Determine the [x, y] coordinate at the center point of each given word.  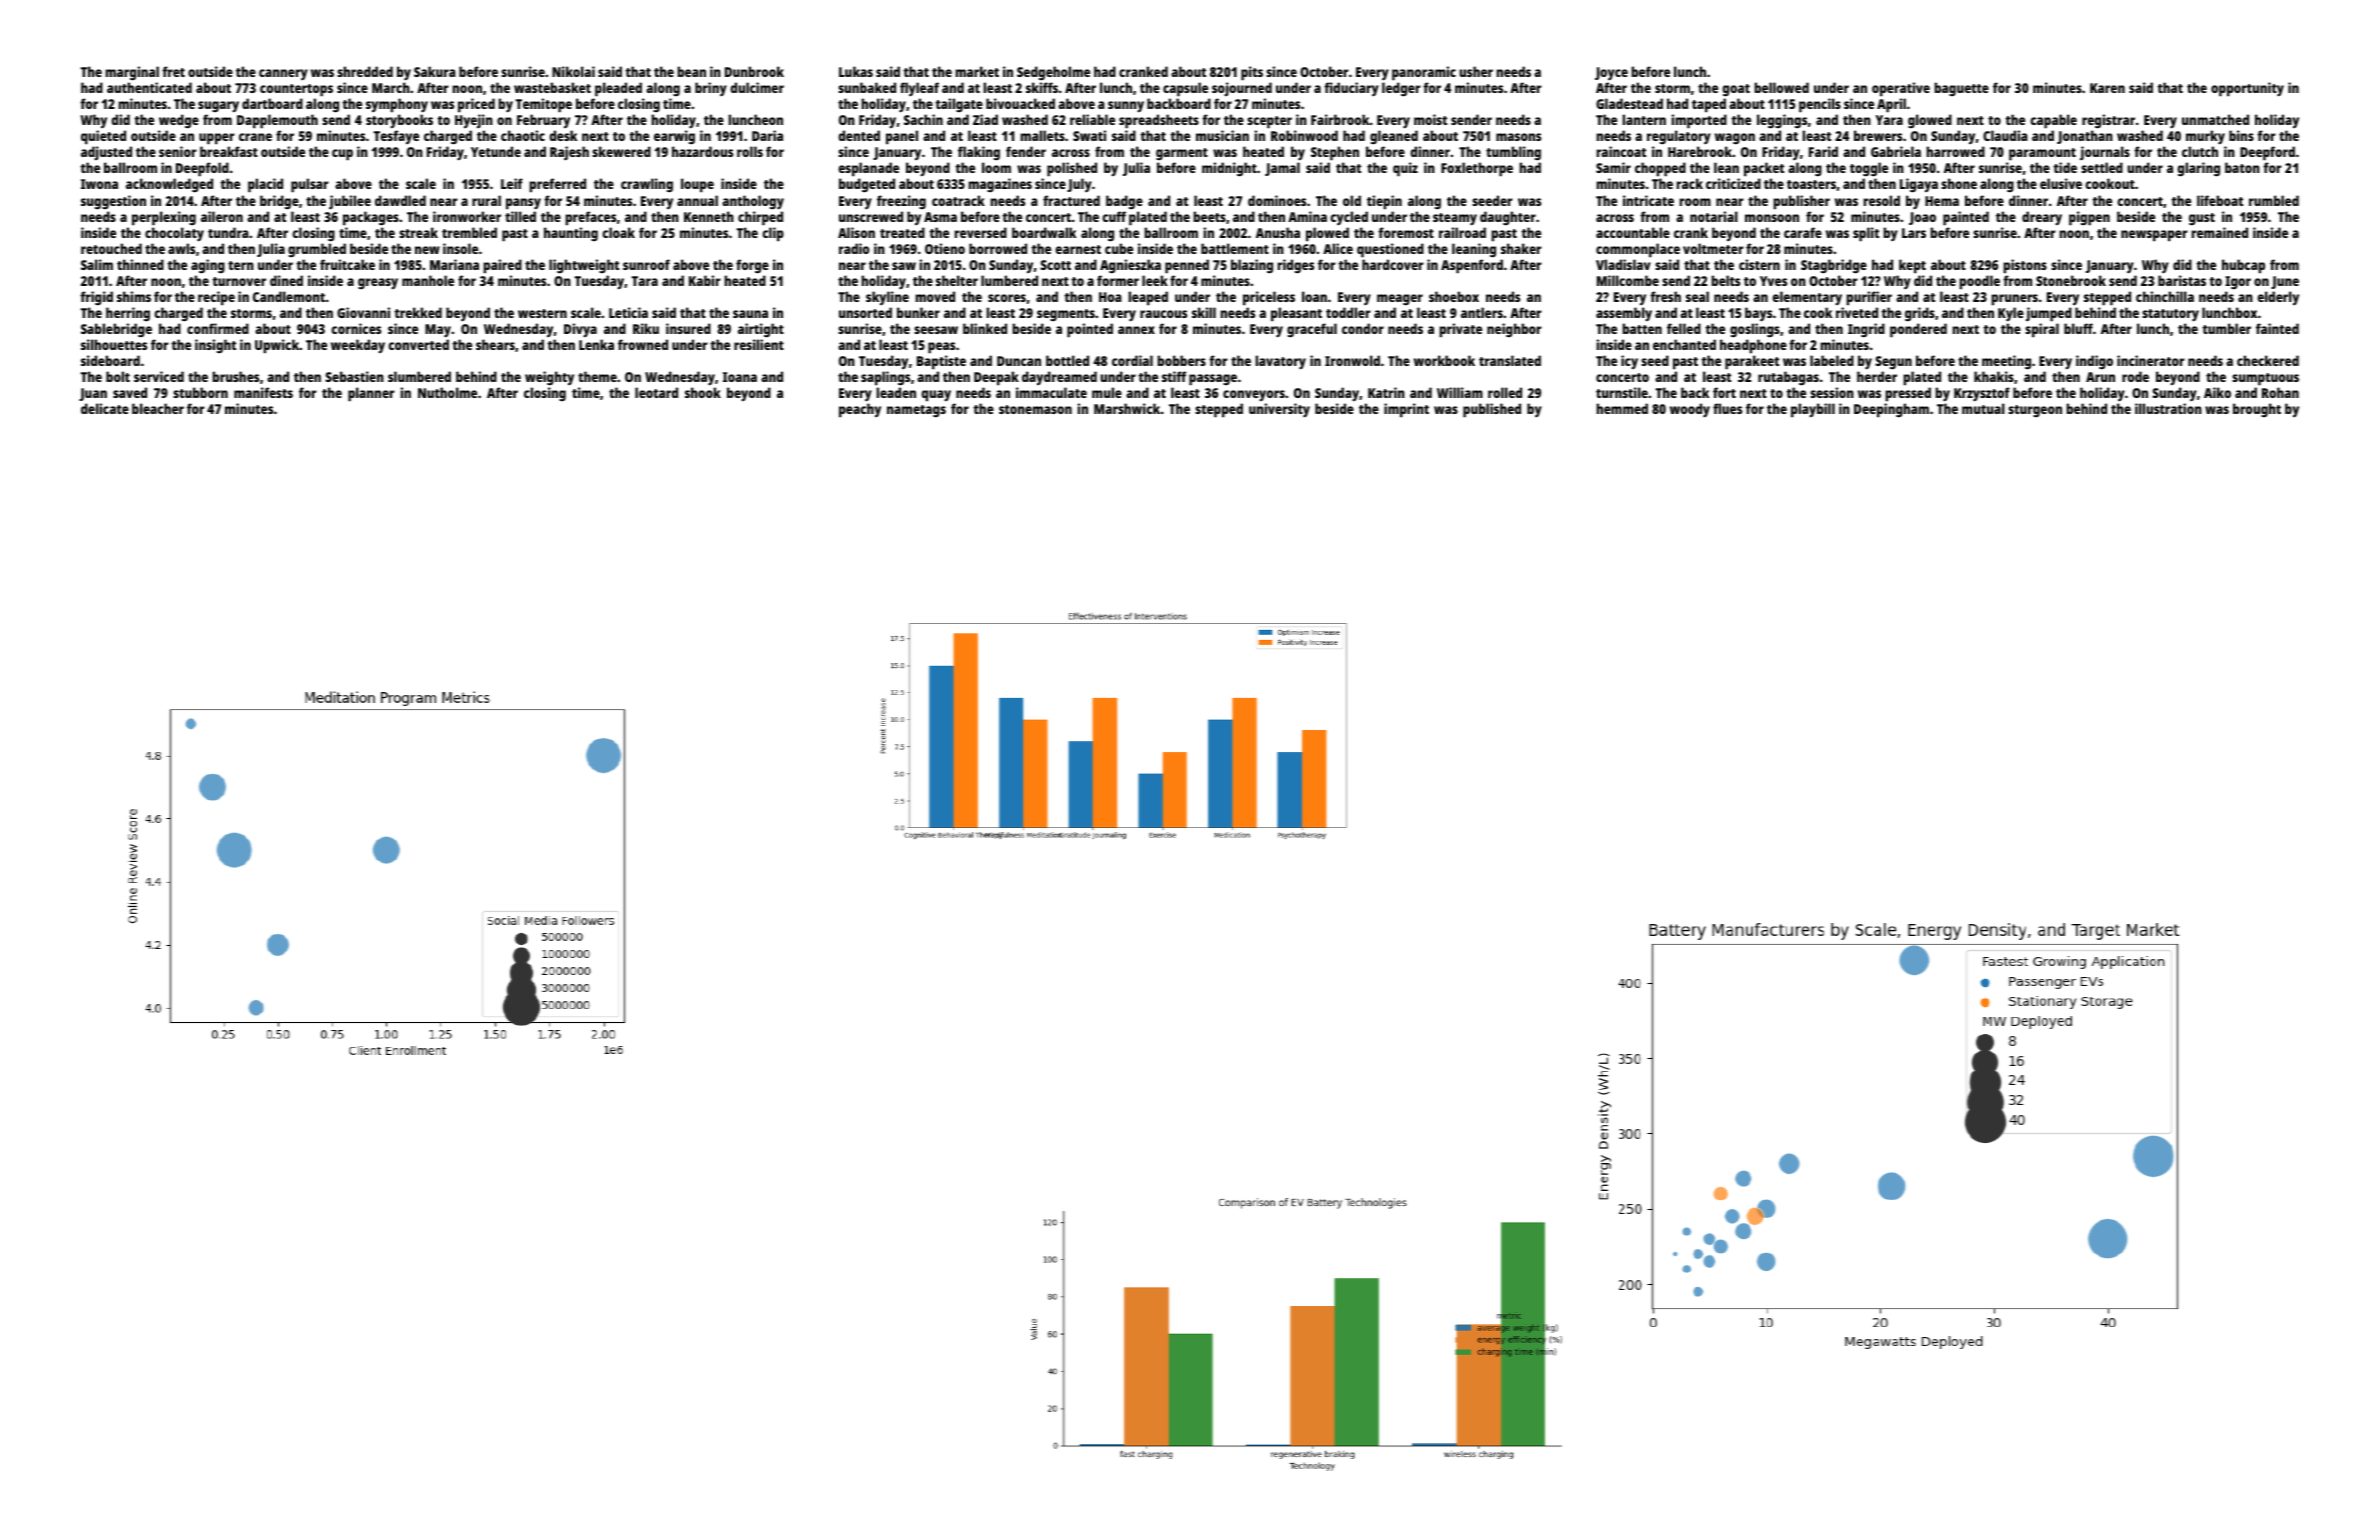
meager [1400, 299]
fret [173, 71]
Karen [2107, 88]
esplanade [869, 169]
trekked [418, 312]
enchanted [1684, 344]
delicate [105, 408]
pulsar [310, 185]
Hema [1942, 201]
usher [1476, 71]
